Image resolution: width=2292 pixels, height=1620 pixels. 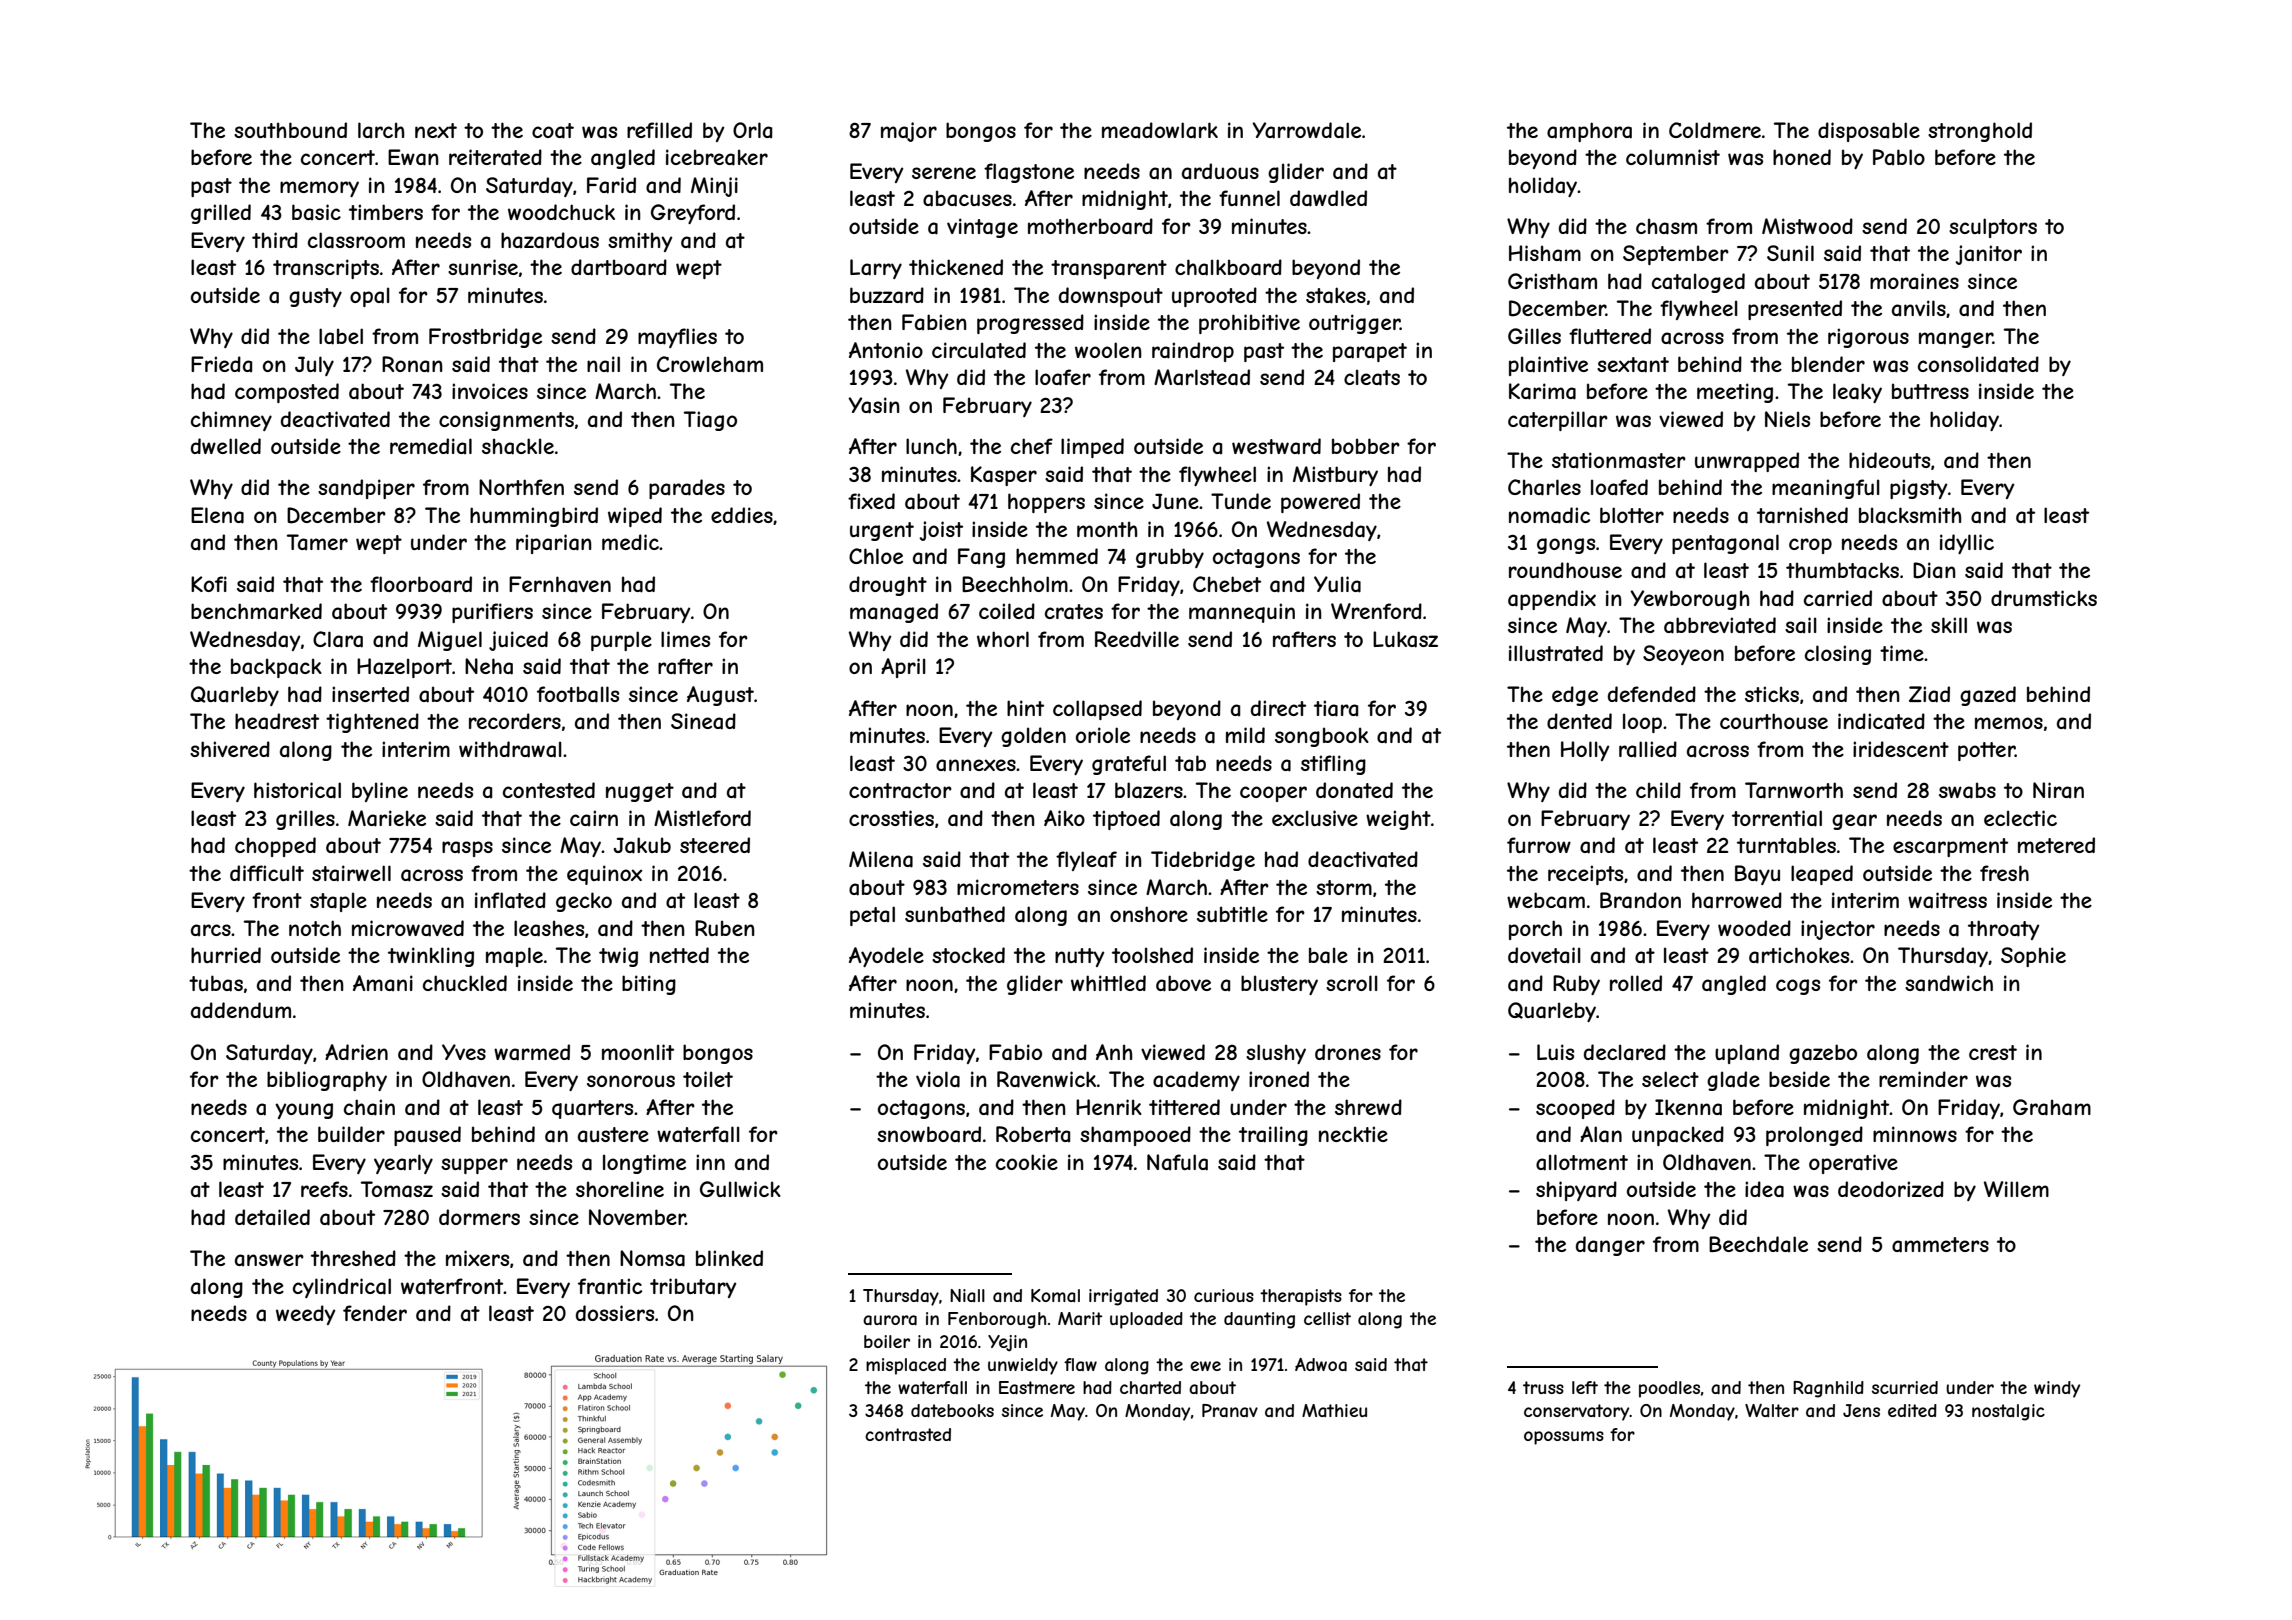 What do you see at coordinates (1149, 914) in the screenshot?
I see `onshore` at bounding box center [1149, 914].
